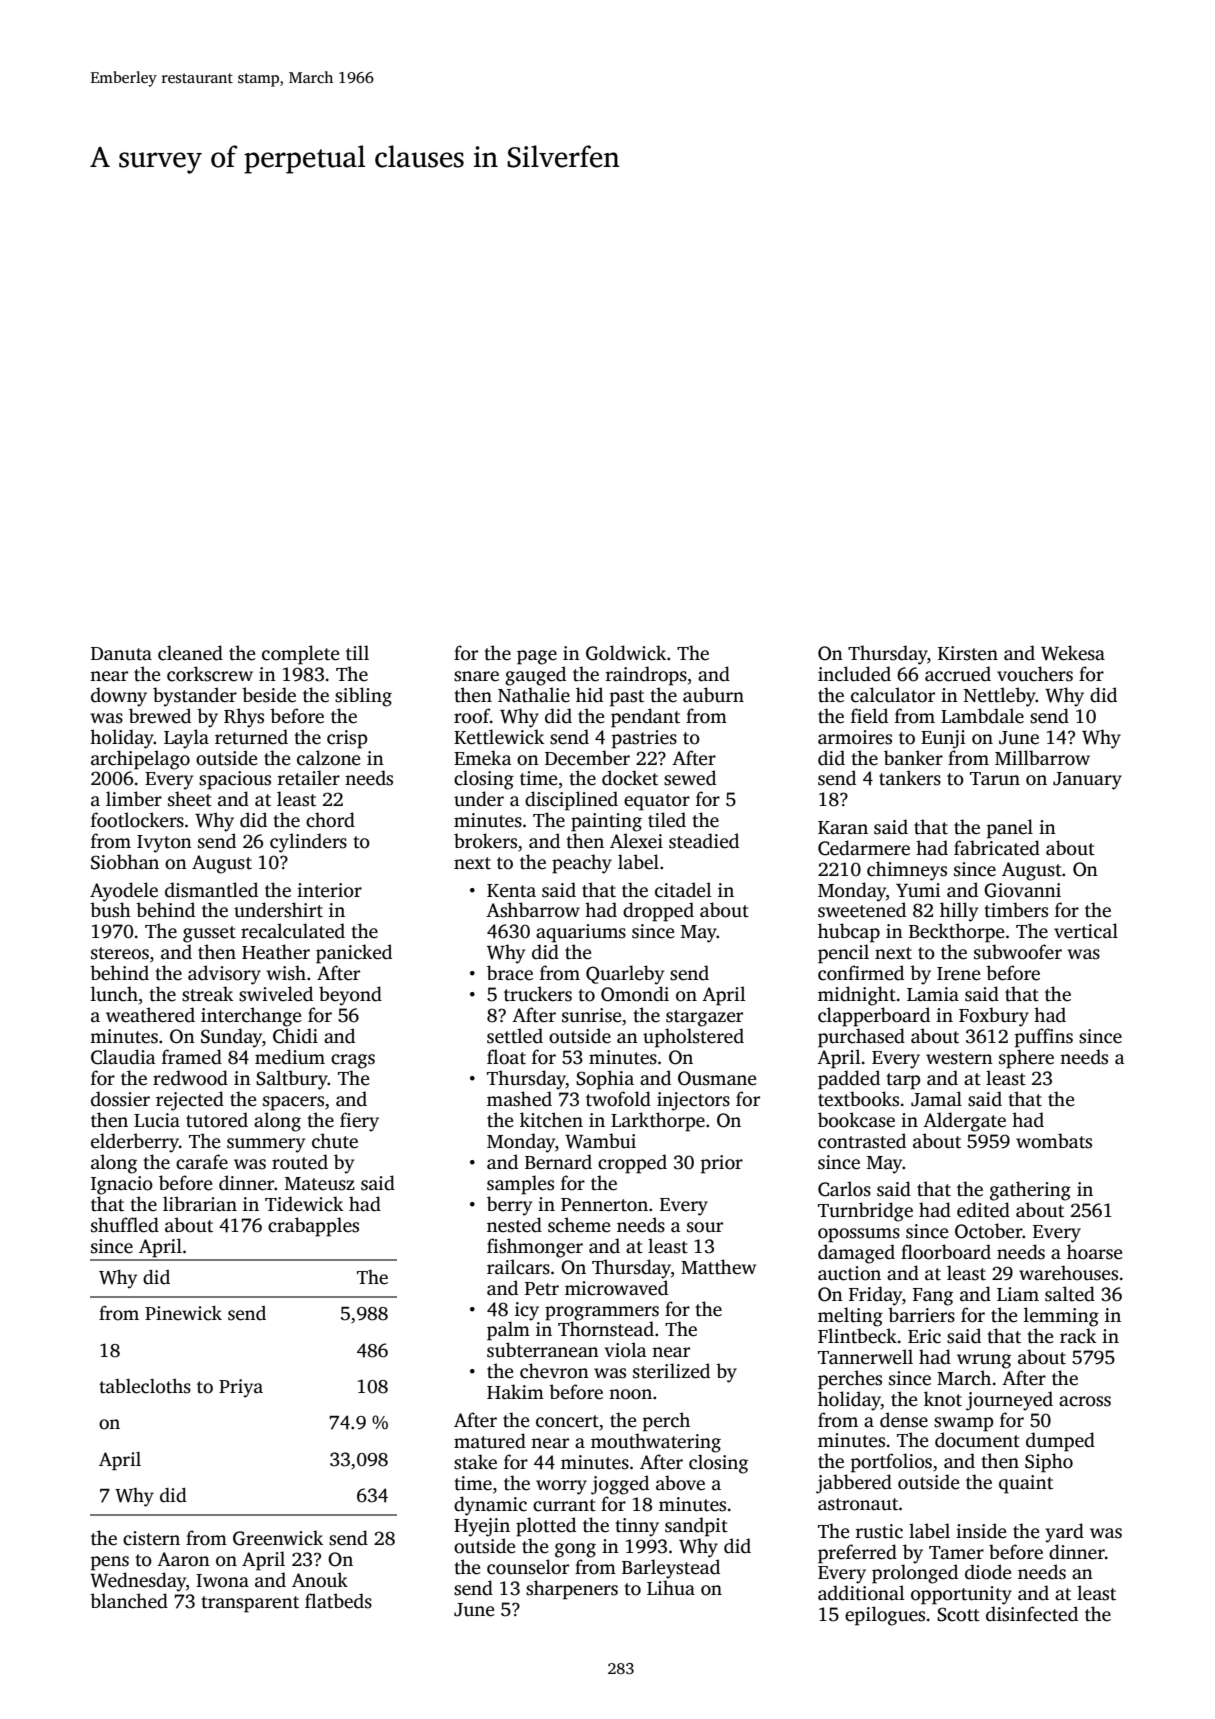  What do you see at coordinates (1026, 1059) in the document?
I see `sphere` at bounding box center [1026, 1059].
